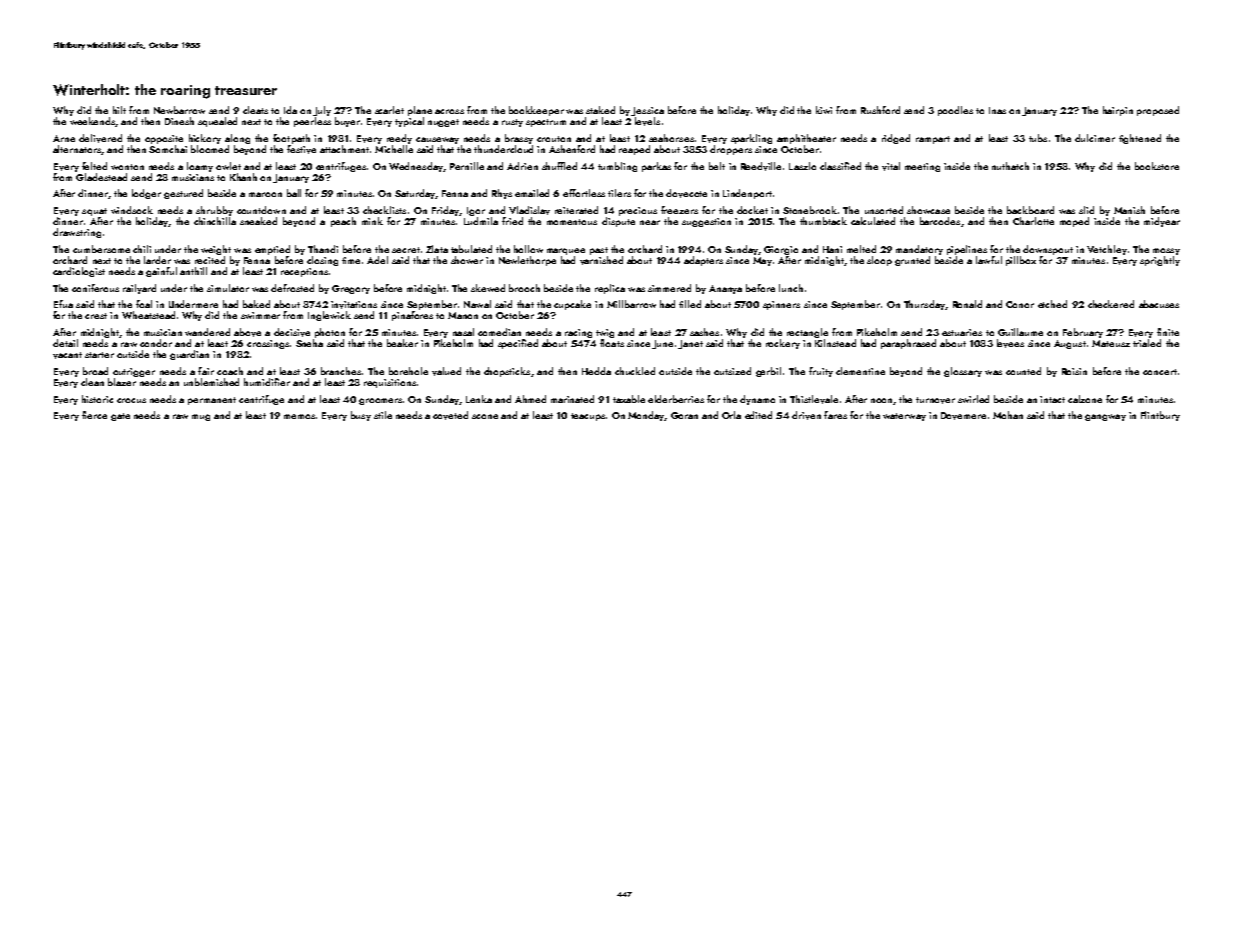 The image size is (1233, 952). I want to click on Khanh, so click(243, 177).
